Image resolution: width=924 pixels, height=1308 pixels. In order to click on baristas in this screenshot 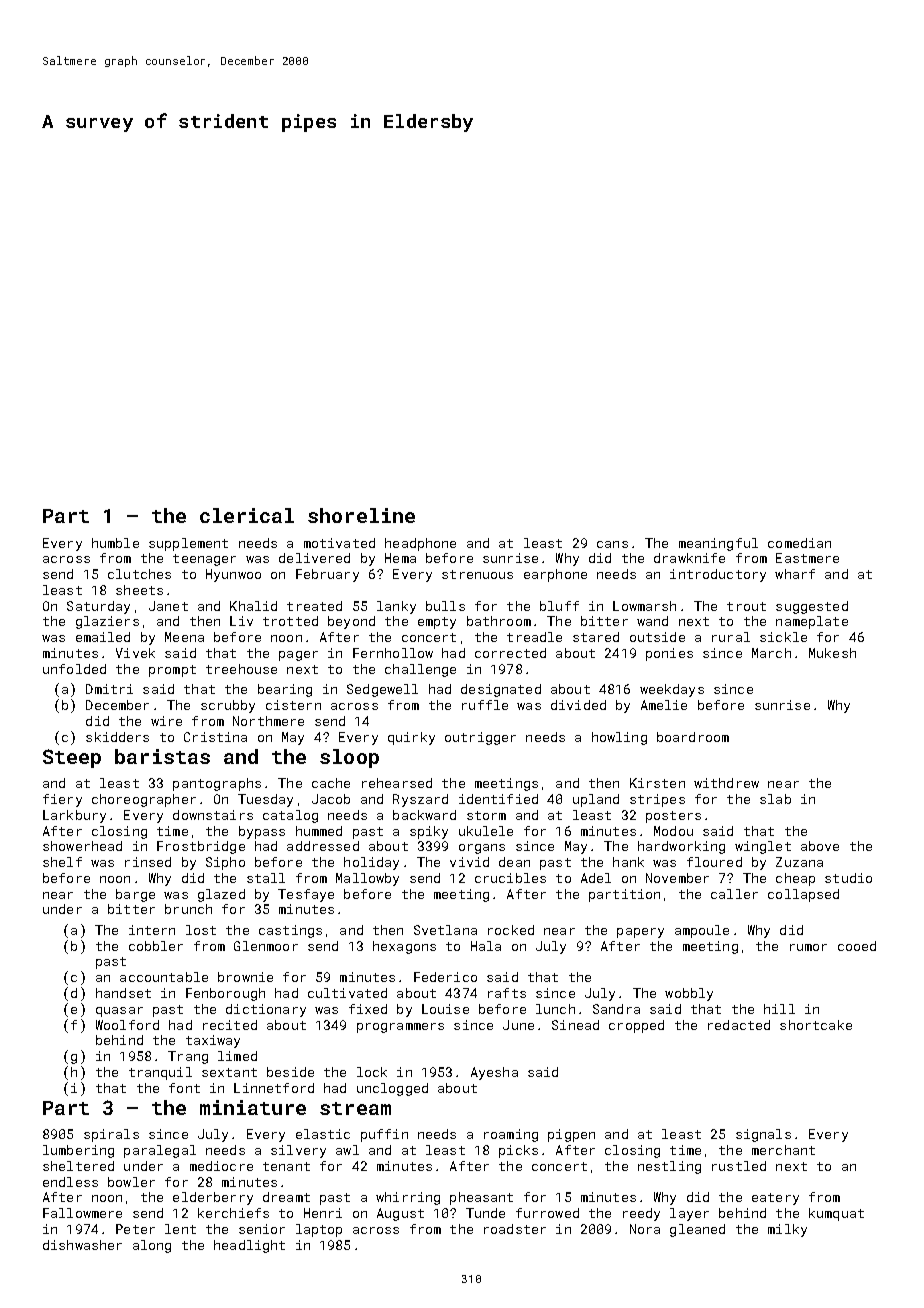, I will do `click(162, 756)`.
